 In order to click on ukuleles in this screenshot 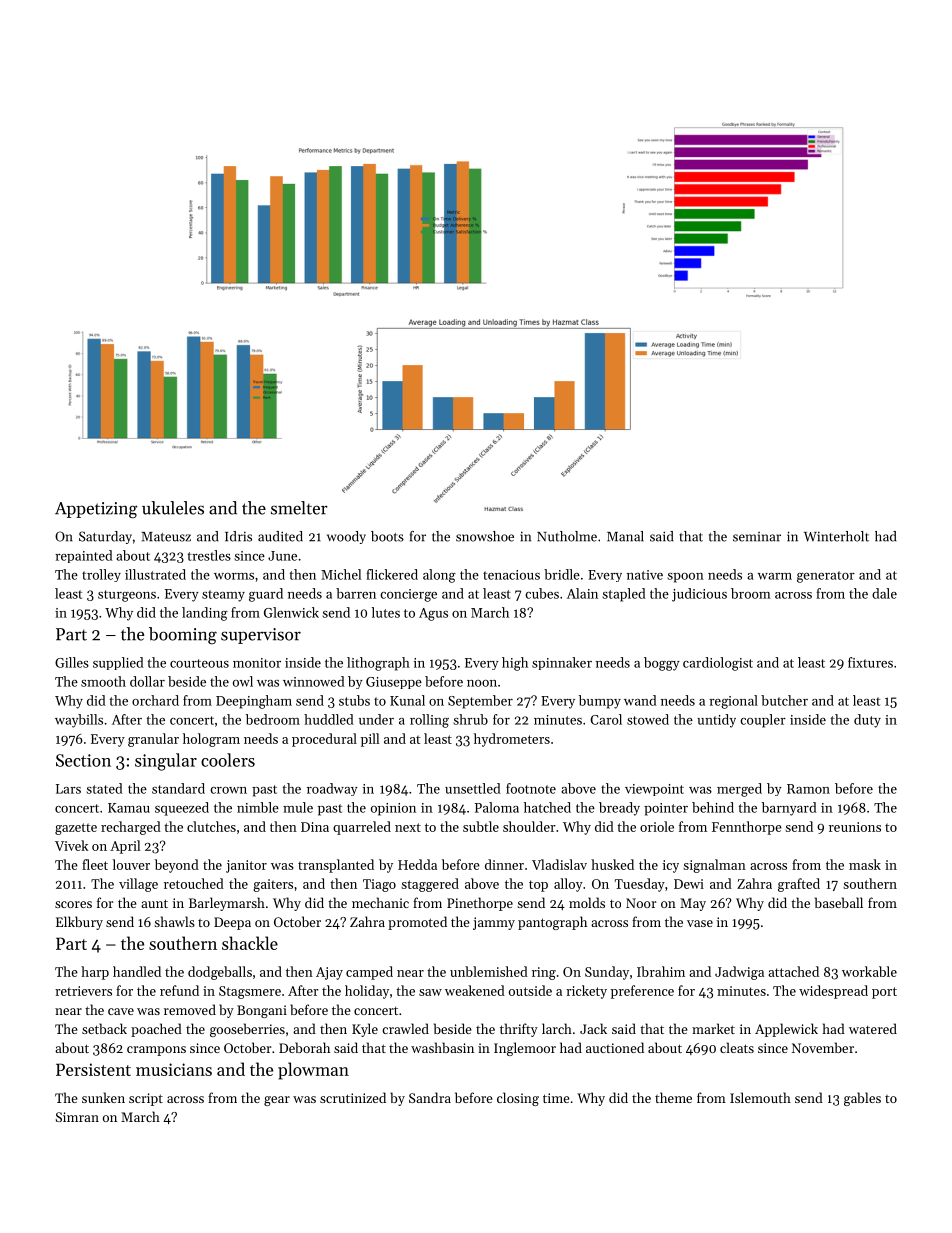, I will do `click(173, 508)`.
